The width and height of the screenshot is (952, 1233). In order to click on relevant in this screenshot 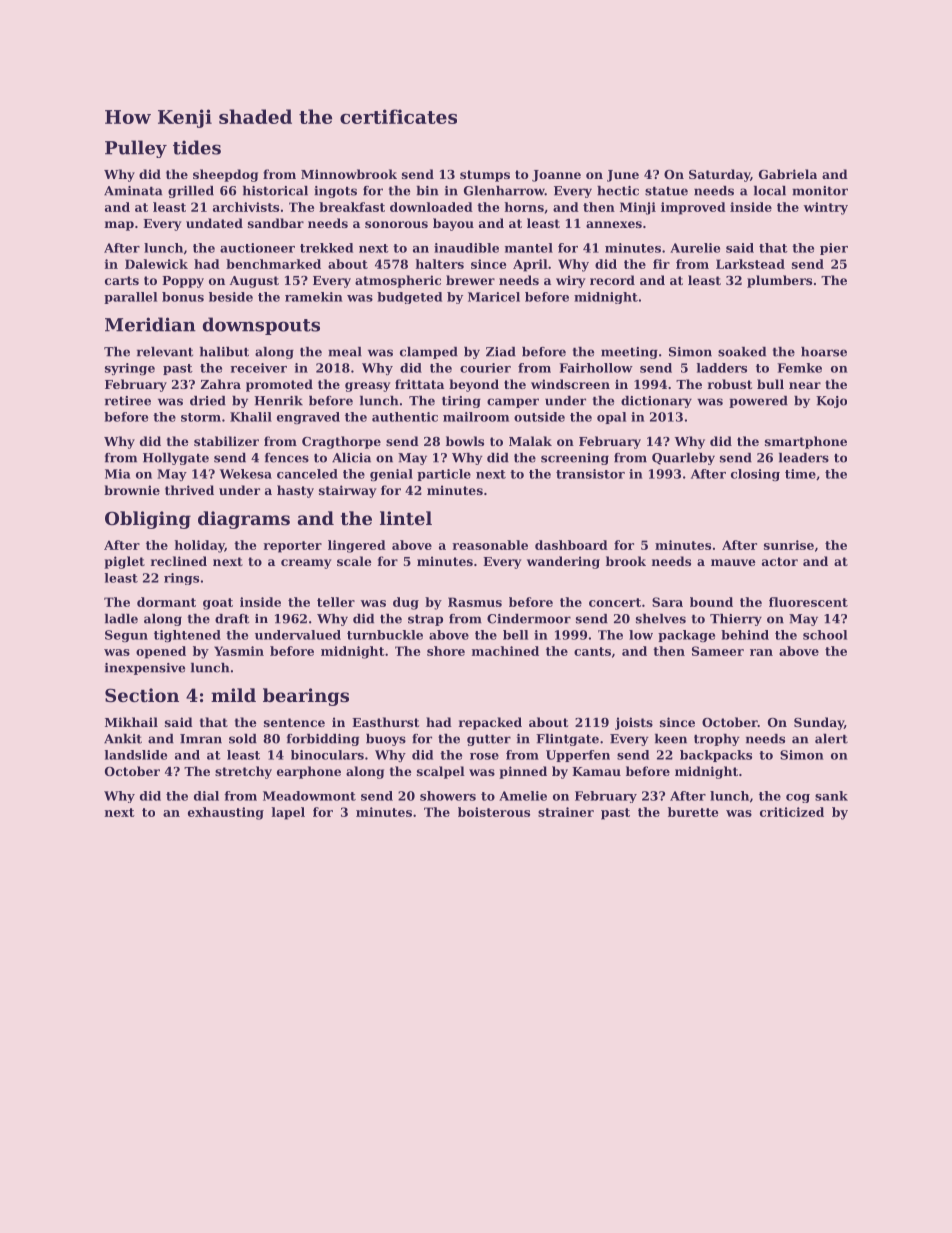, I will do `click(165, 352)`.
